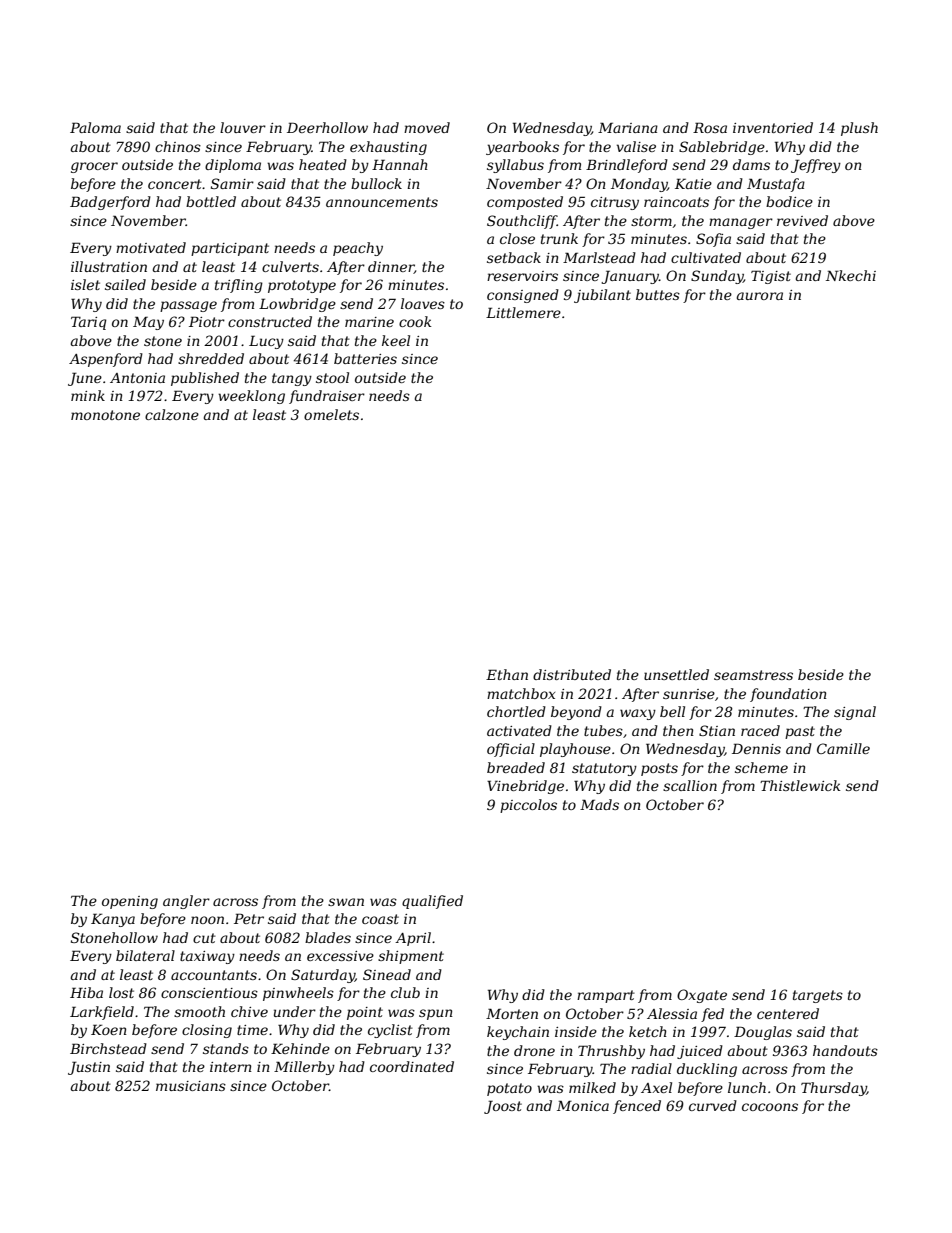 This screenshot has width=952, height=1233. What do you see at coordinates (761, 767) in the screenshot?
I see `scheme` at bounding box center [761, 767].
